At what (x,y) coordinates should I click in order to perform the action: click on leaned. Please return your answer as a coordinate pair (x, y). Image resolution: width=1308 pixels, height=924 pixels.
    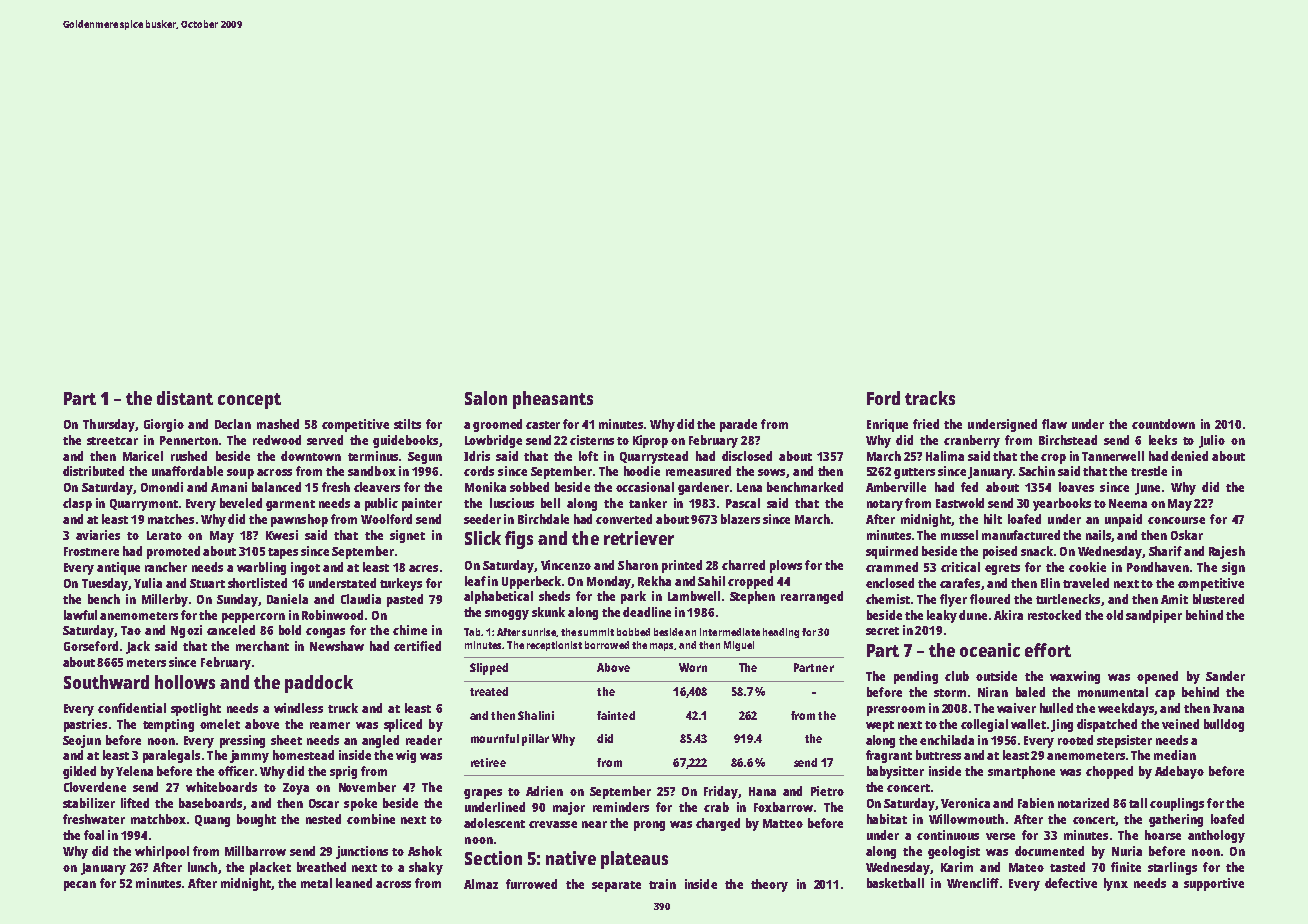
    Looking at the image, I should click on (354, 883).
